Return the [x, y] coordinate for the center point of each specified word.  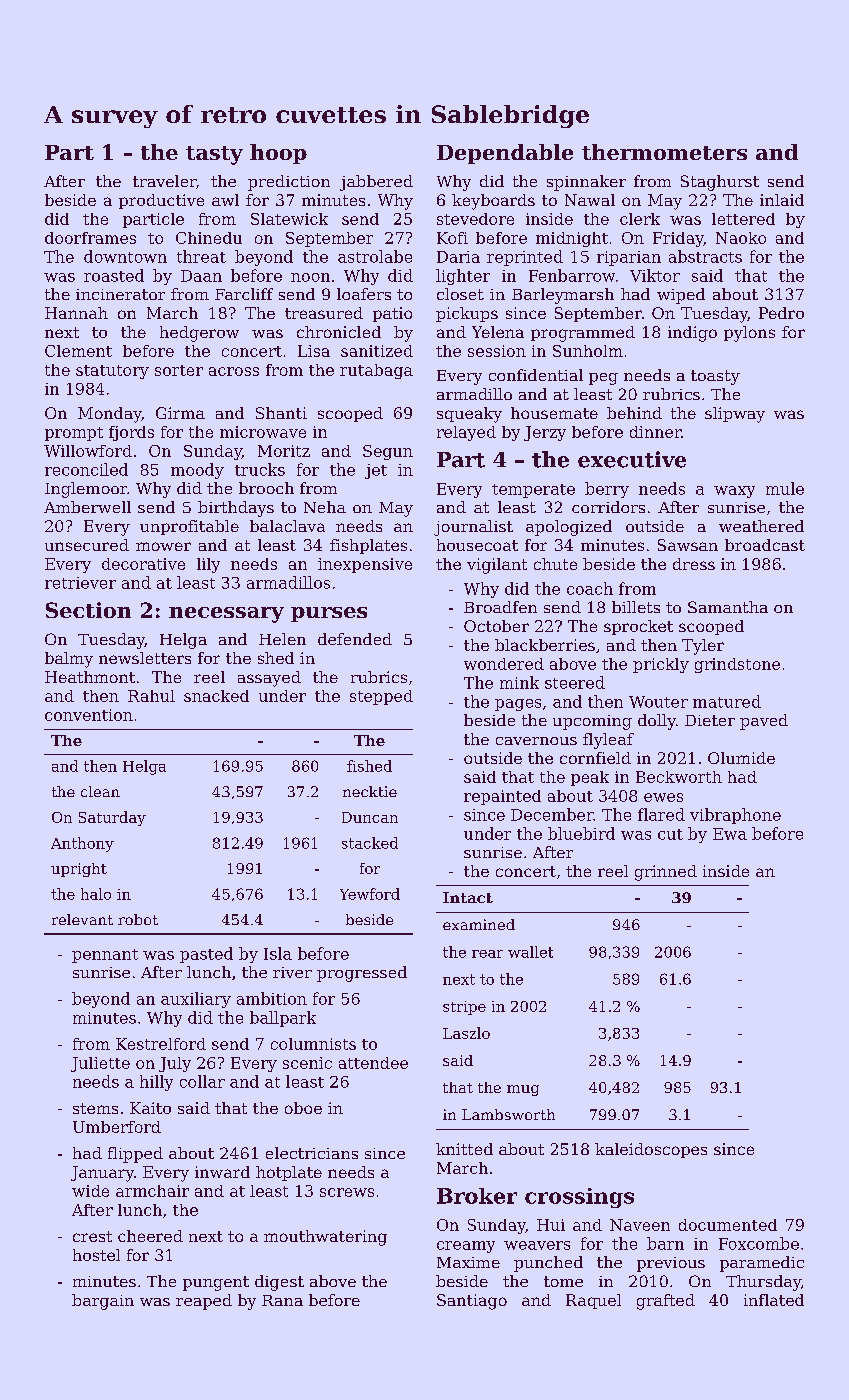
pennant [105, 956]
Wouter [658, 702]
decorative [143, 564]
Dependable [505, 154]
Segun [388, 452]
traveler [164, 181]
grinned [666, 873]
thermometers [664, 152]
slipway [735, 415]
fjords [131, 433]
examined [479, 924]
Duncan [370, 817]
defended [355, 639]
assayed [269, 679]
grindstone [737, 665]
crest [92, 1236]
